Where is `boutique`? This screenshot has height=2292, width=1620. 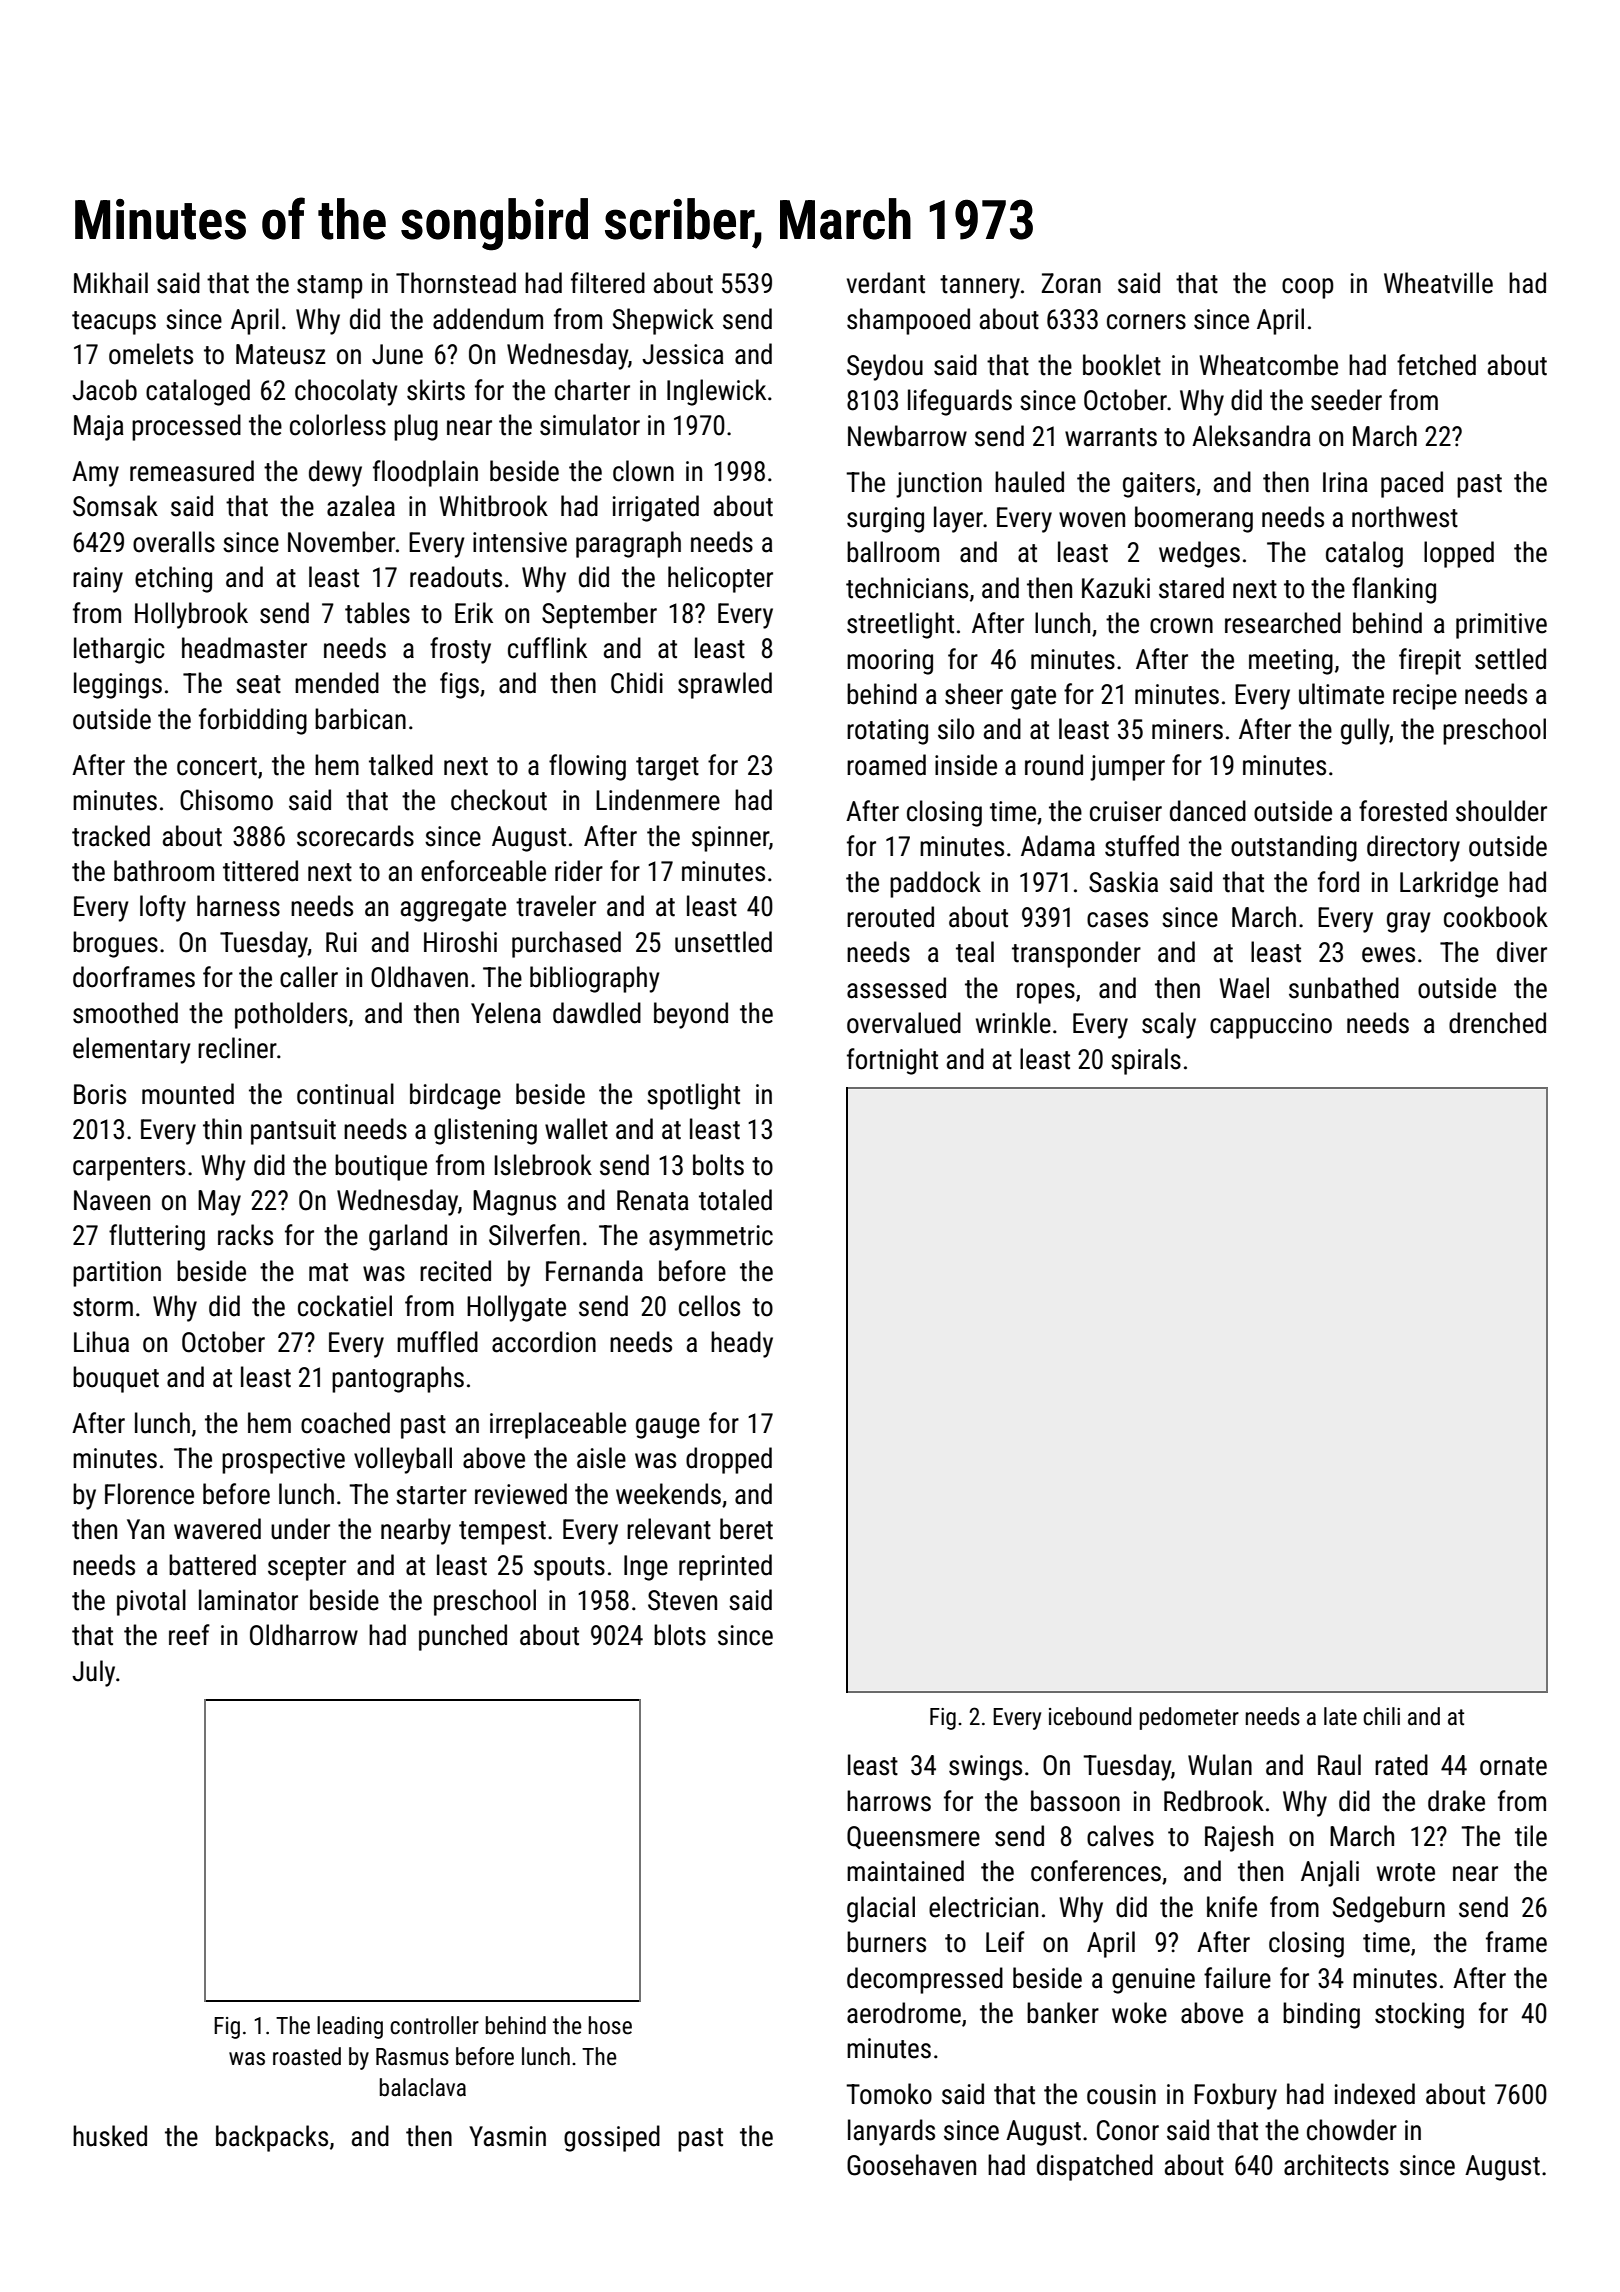 boutique is located at coordinates (381, 1167).
